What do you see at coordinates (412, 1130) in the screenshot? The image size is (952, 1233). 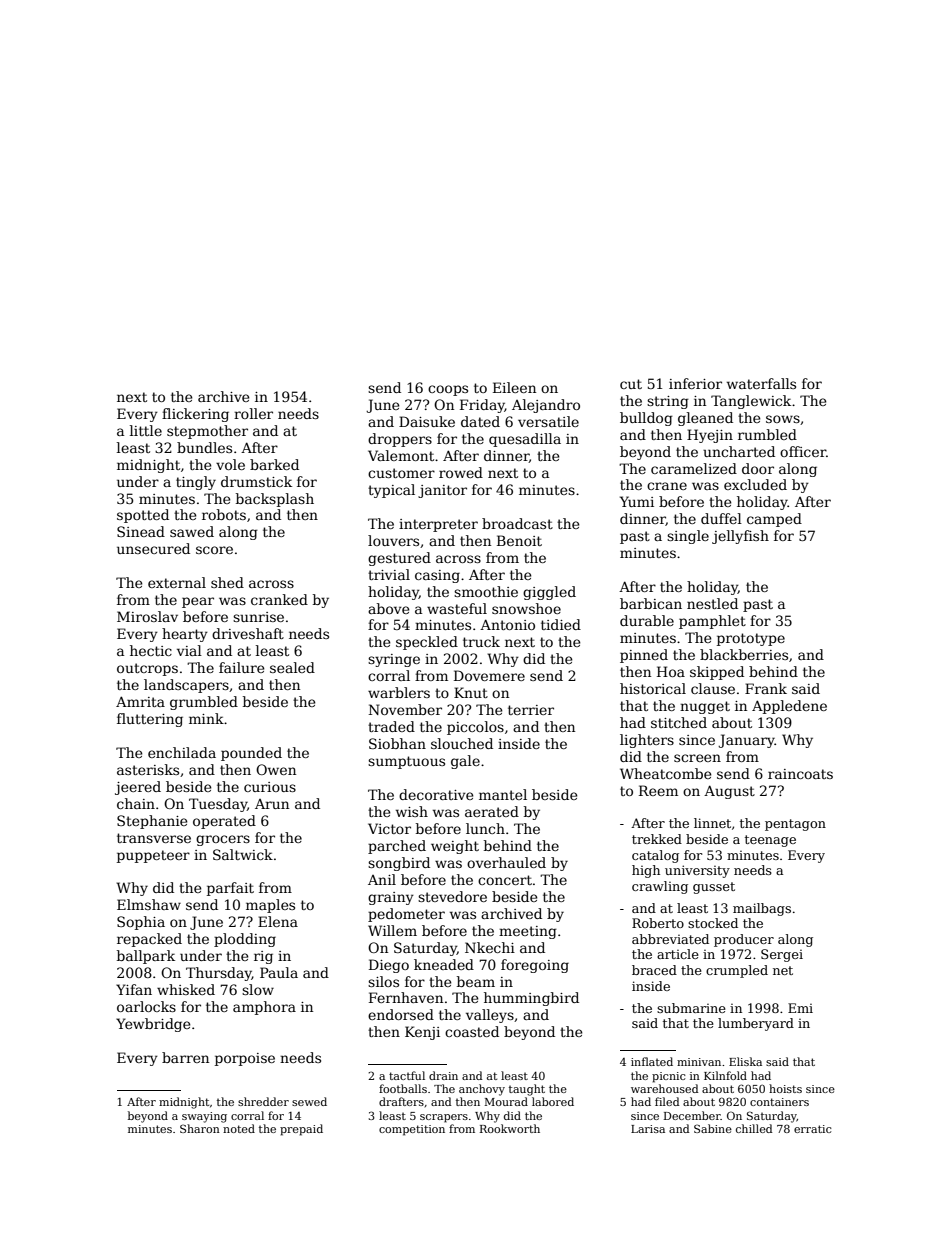 I see `competition` at bounding box center [412, 1130].
